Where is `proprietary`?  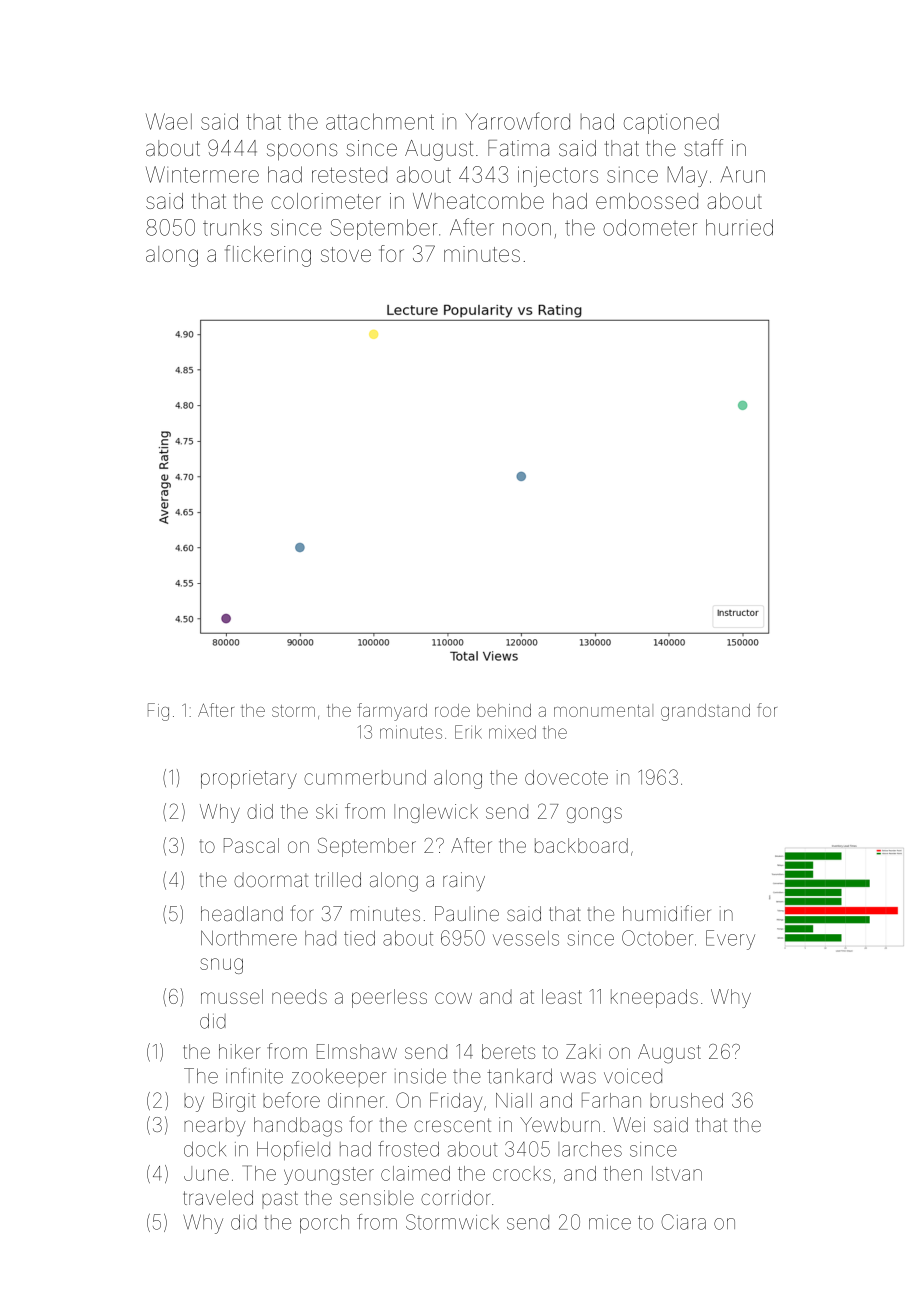
proprietary is located at coordinates (249, 779).
